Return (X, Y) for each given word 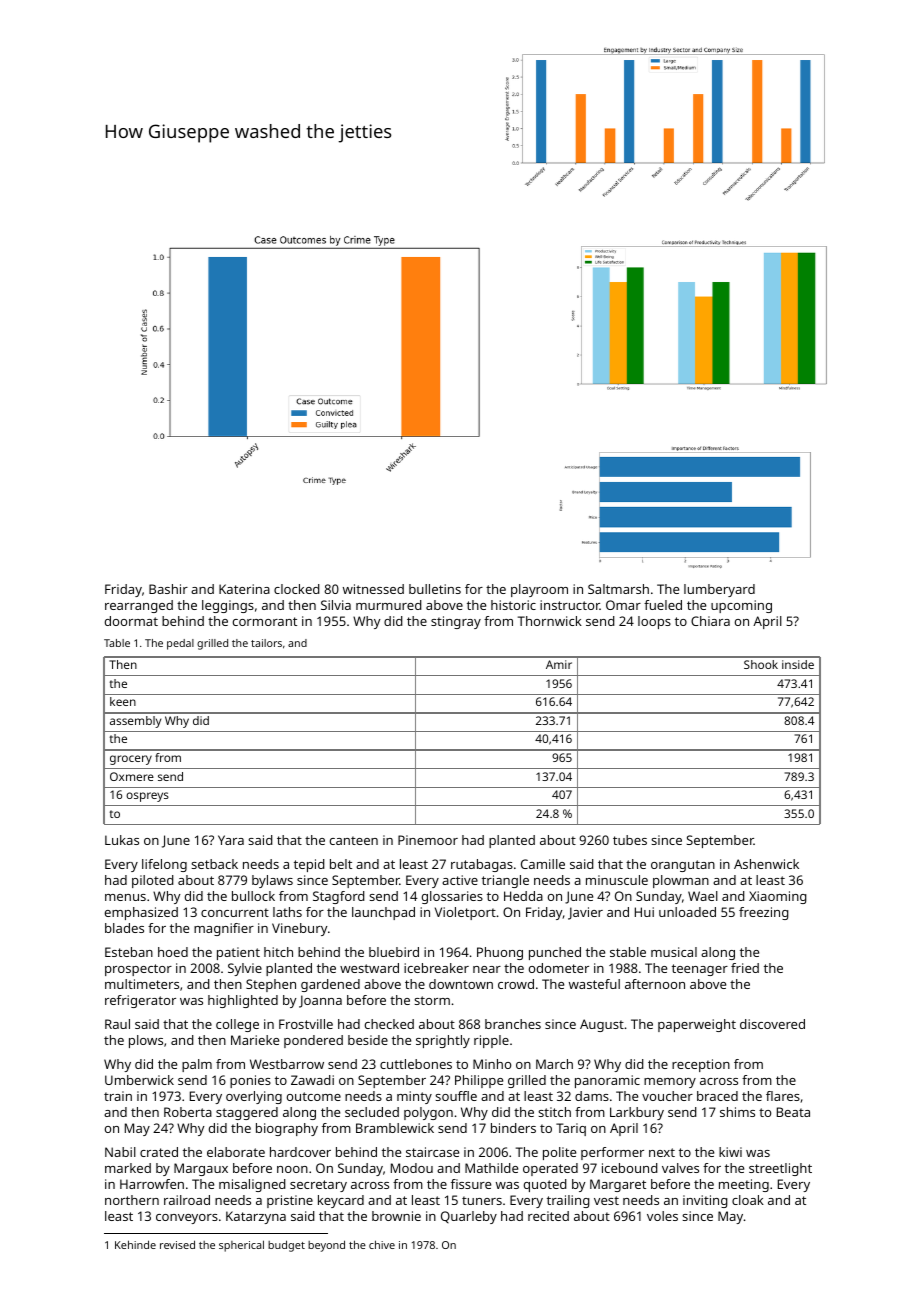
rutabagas (482, 865)
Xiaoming (778, 897)
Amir (559, 664)
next (662, 1152)
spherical (241, 1246)
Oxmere (132, 776)
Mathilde (491, 1168)
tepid (309, 865)
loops (654, 622)
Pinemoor (428, 840)
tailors (266, 643)
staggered (247, 1113)
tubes (630, 840)
